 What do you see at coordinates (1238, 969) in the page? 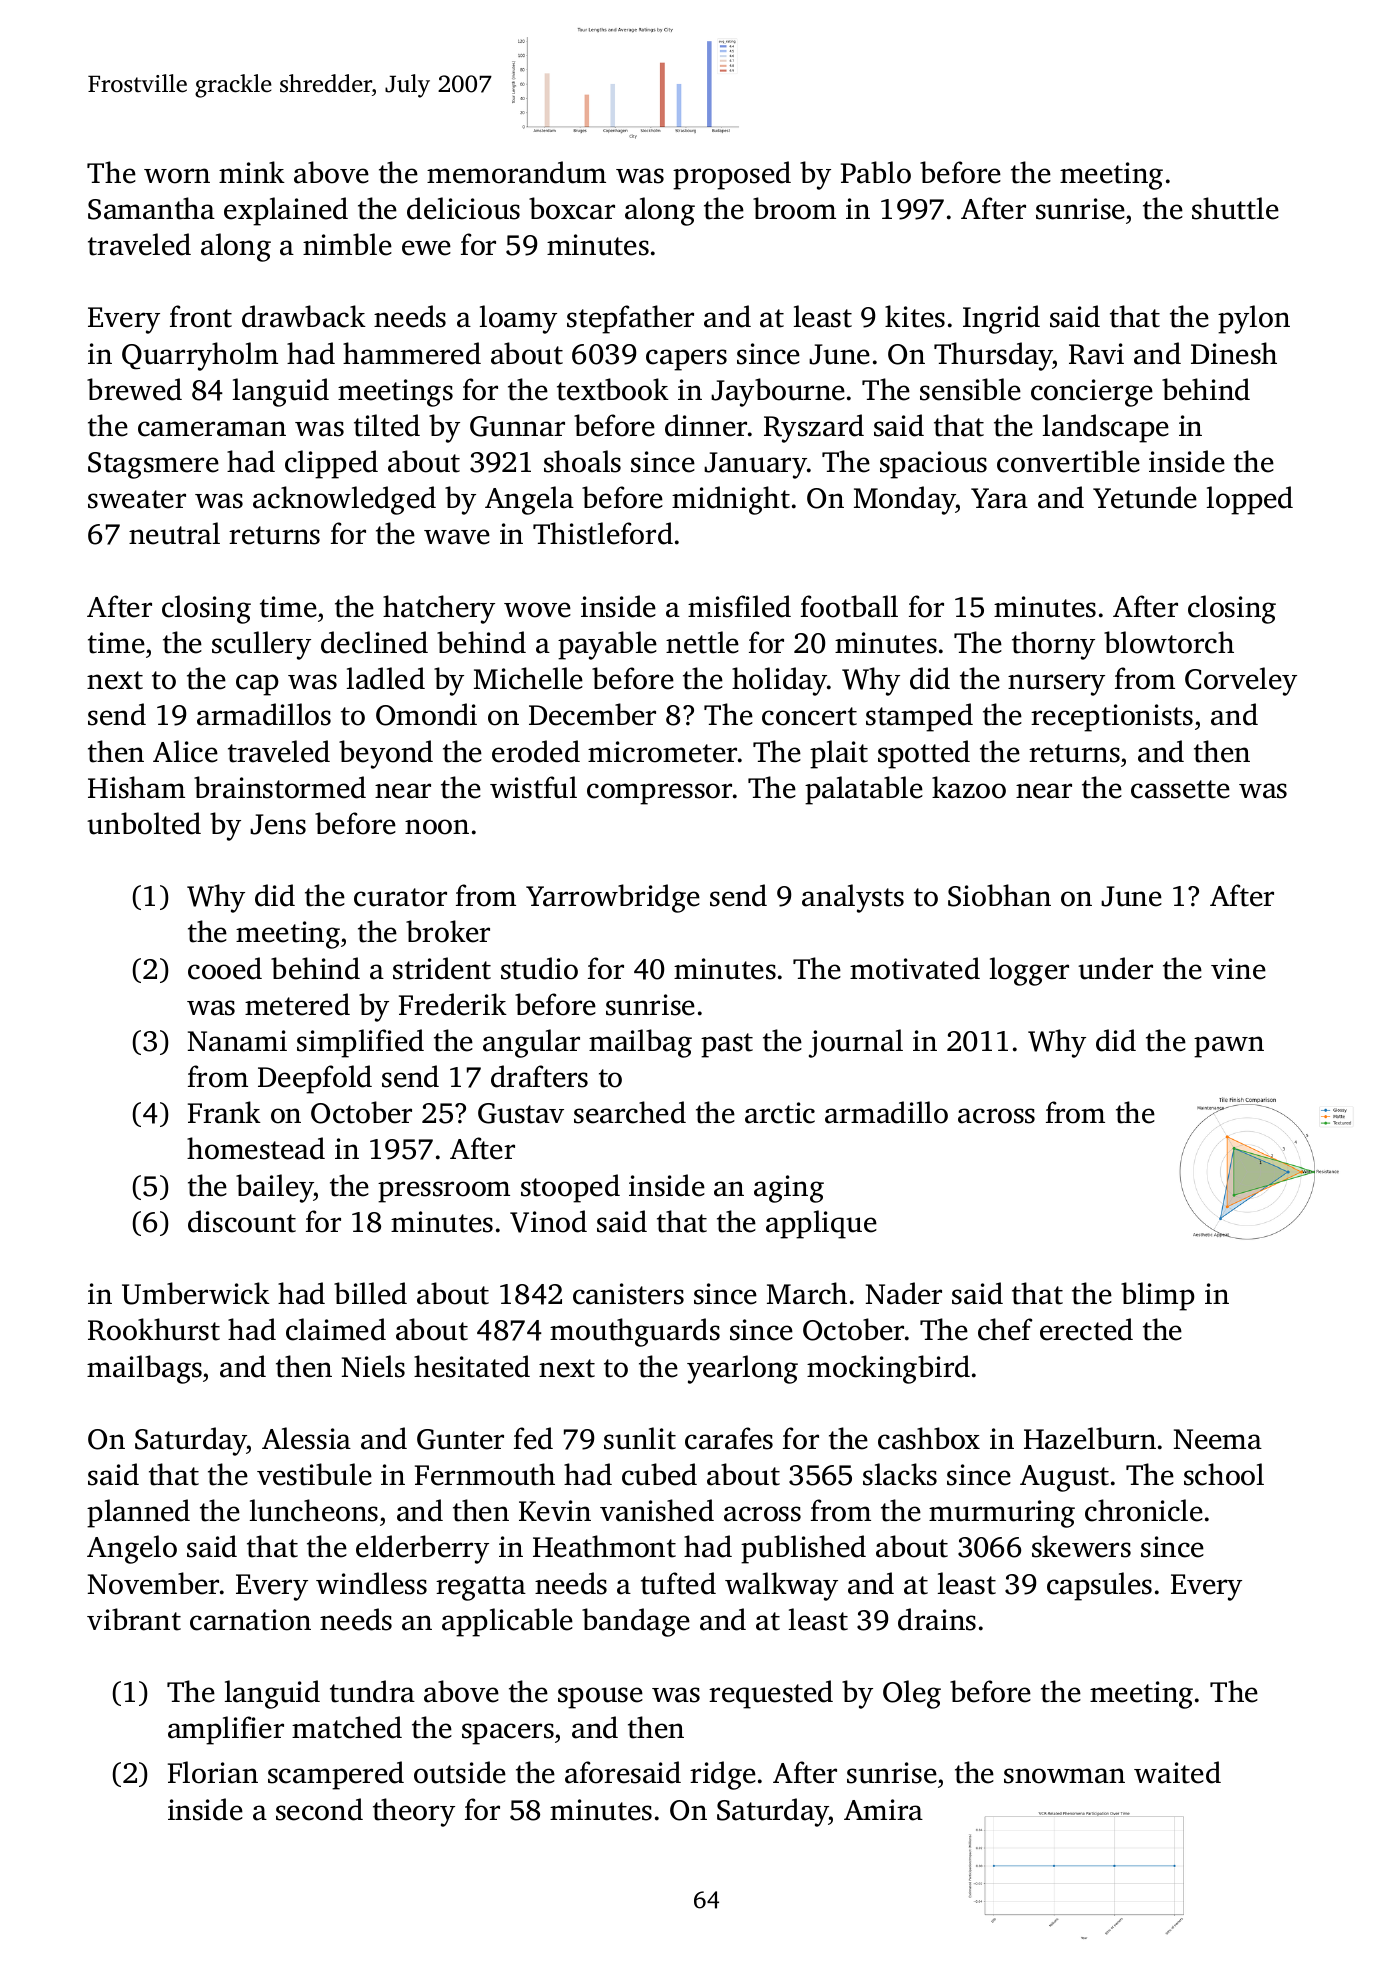
I see `vine` at bounding box center [1238, 969].
